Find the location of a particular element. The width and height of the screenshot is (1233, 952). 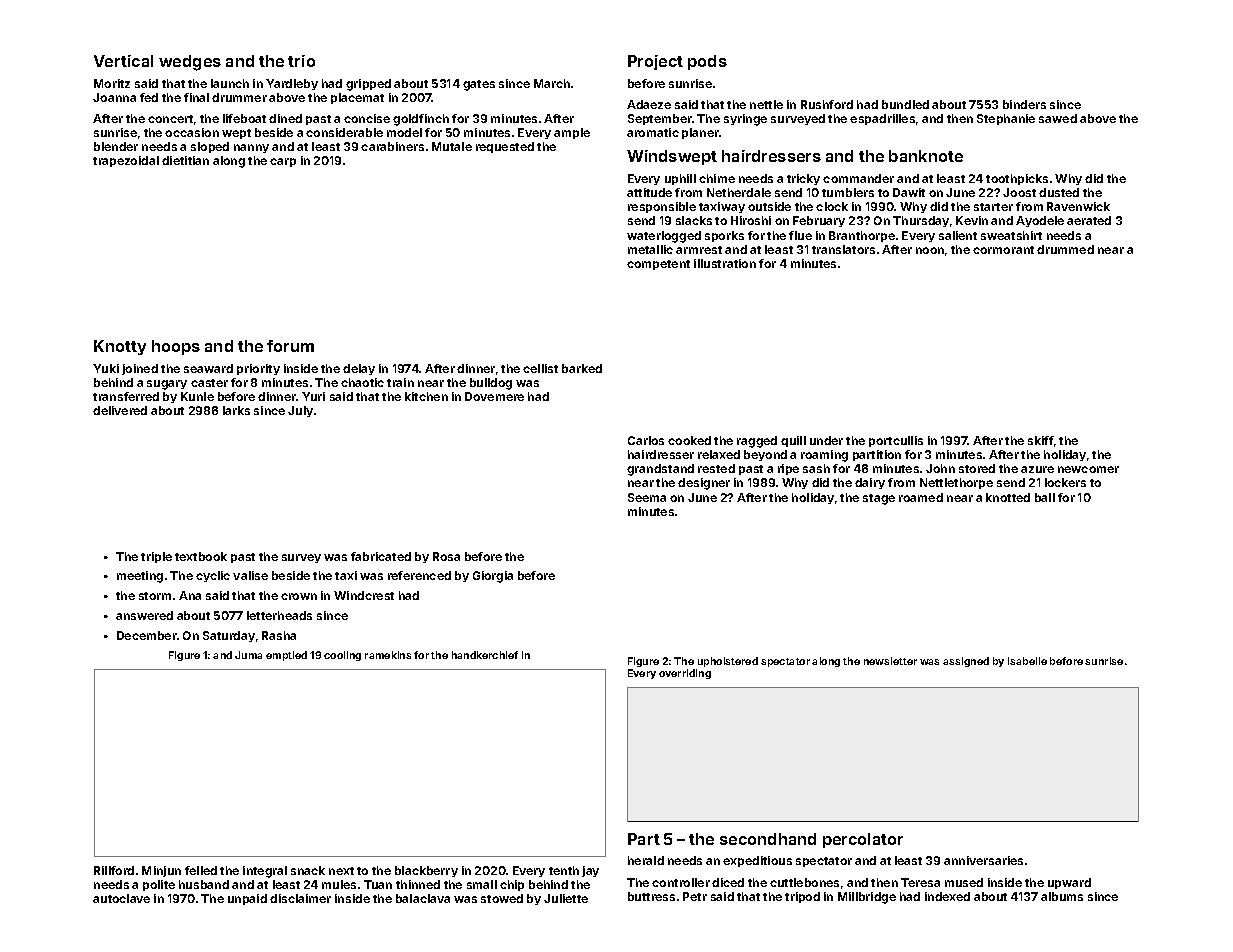

Rosa is located at coordinates (446, 556).
